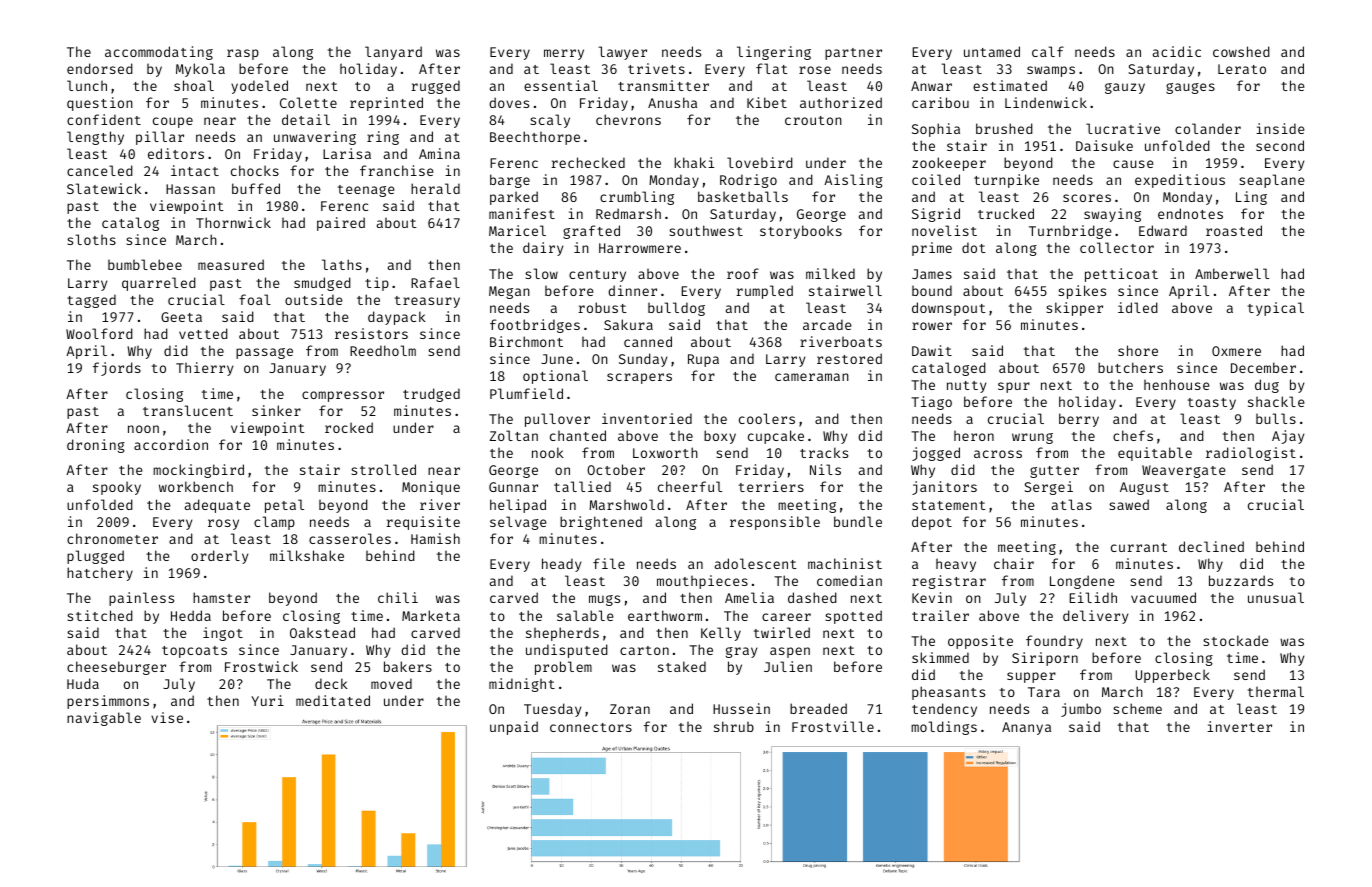 The image size is (1372, 887). Describe the element at coordinates (264, 353) in the screenshot. I see `passage` at that location.
